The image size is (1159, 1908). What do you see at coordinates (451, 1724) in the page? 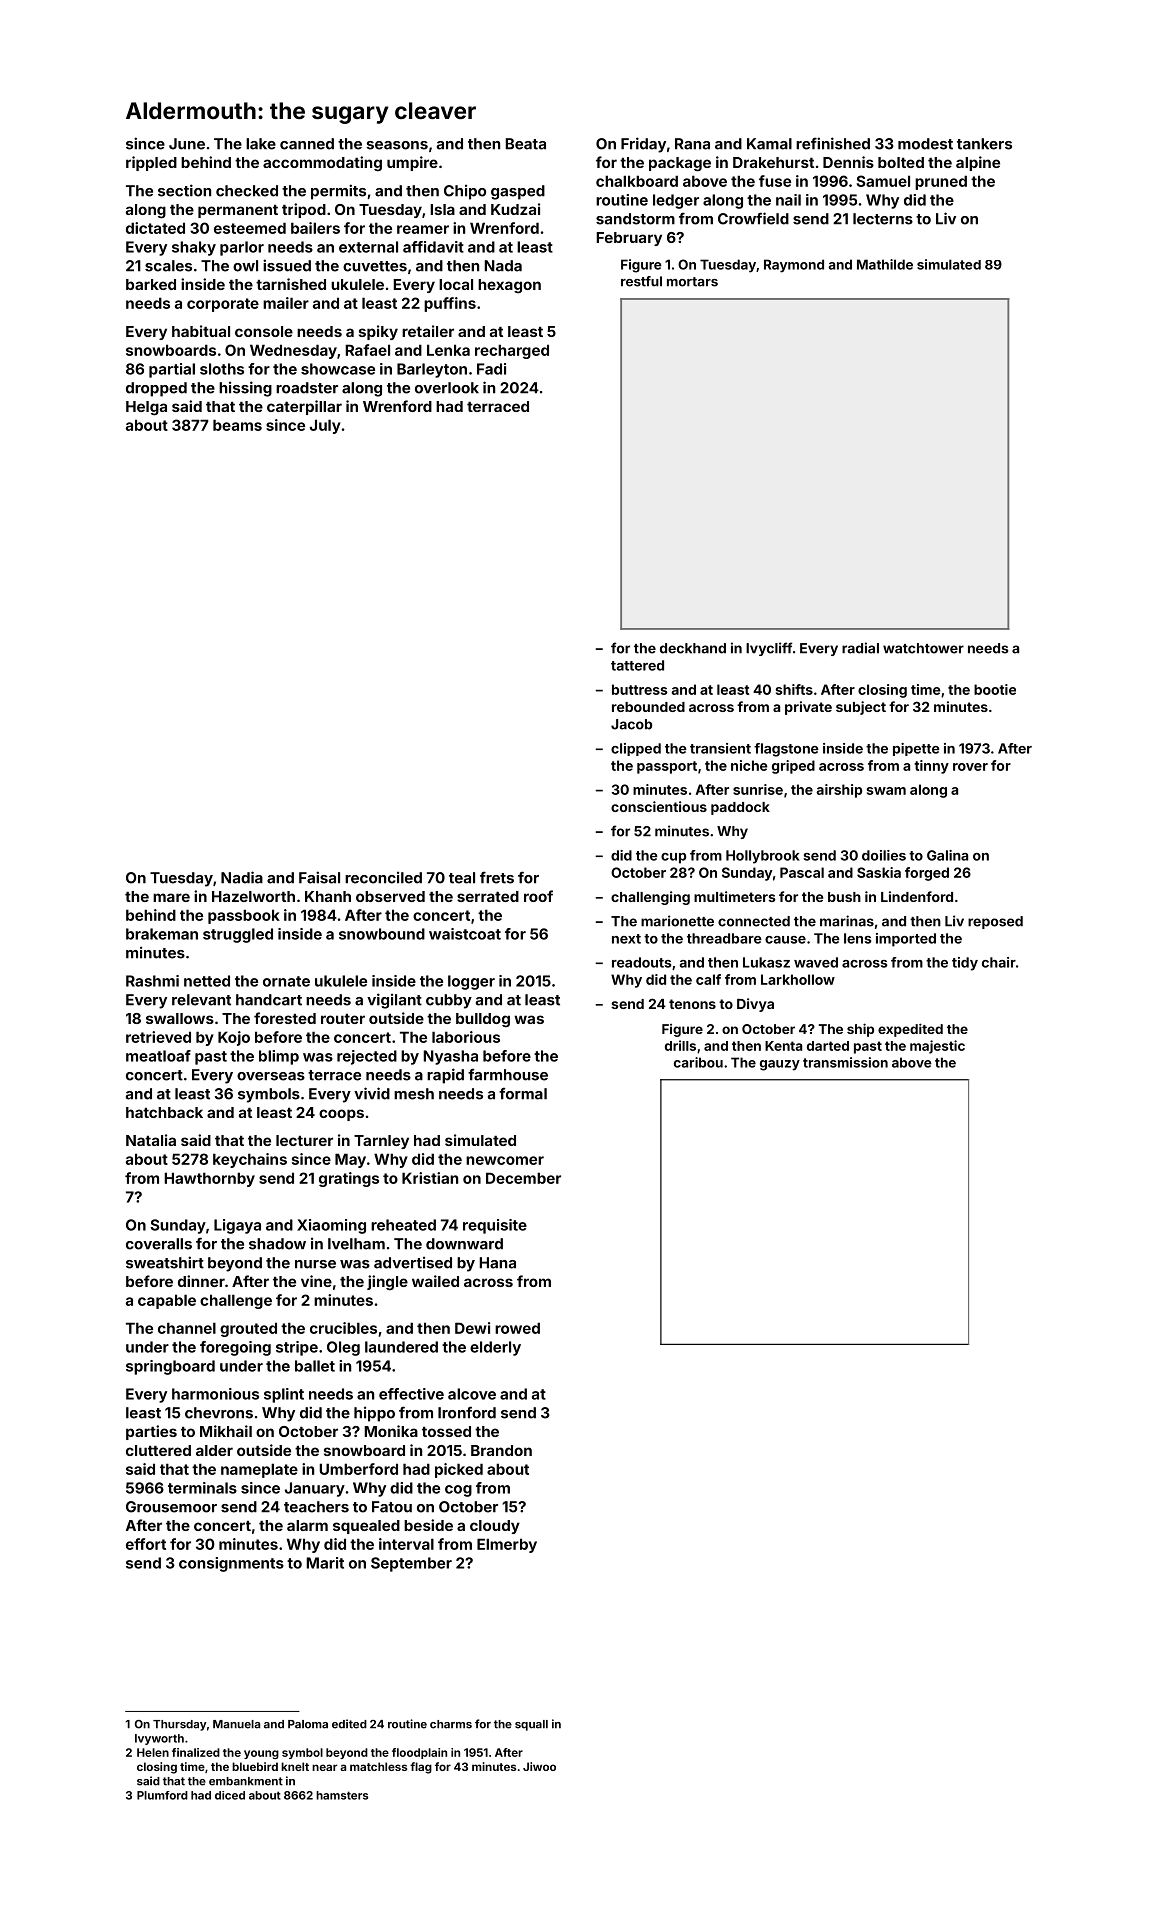
I see `charms` at bounding box center [451, 1724].
